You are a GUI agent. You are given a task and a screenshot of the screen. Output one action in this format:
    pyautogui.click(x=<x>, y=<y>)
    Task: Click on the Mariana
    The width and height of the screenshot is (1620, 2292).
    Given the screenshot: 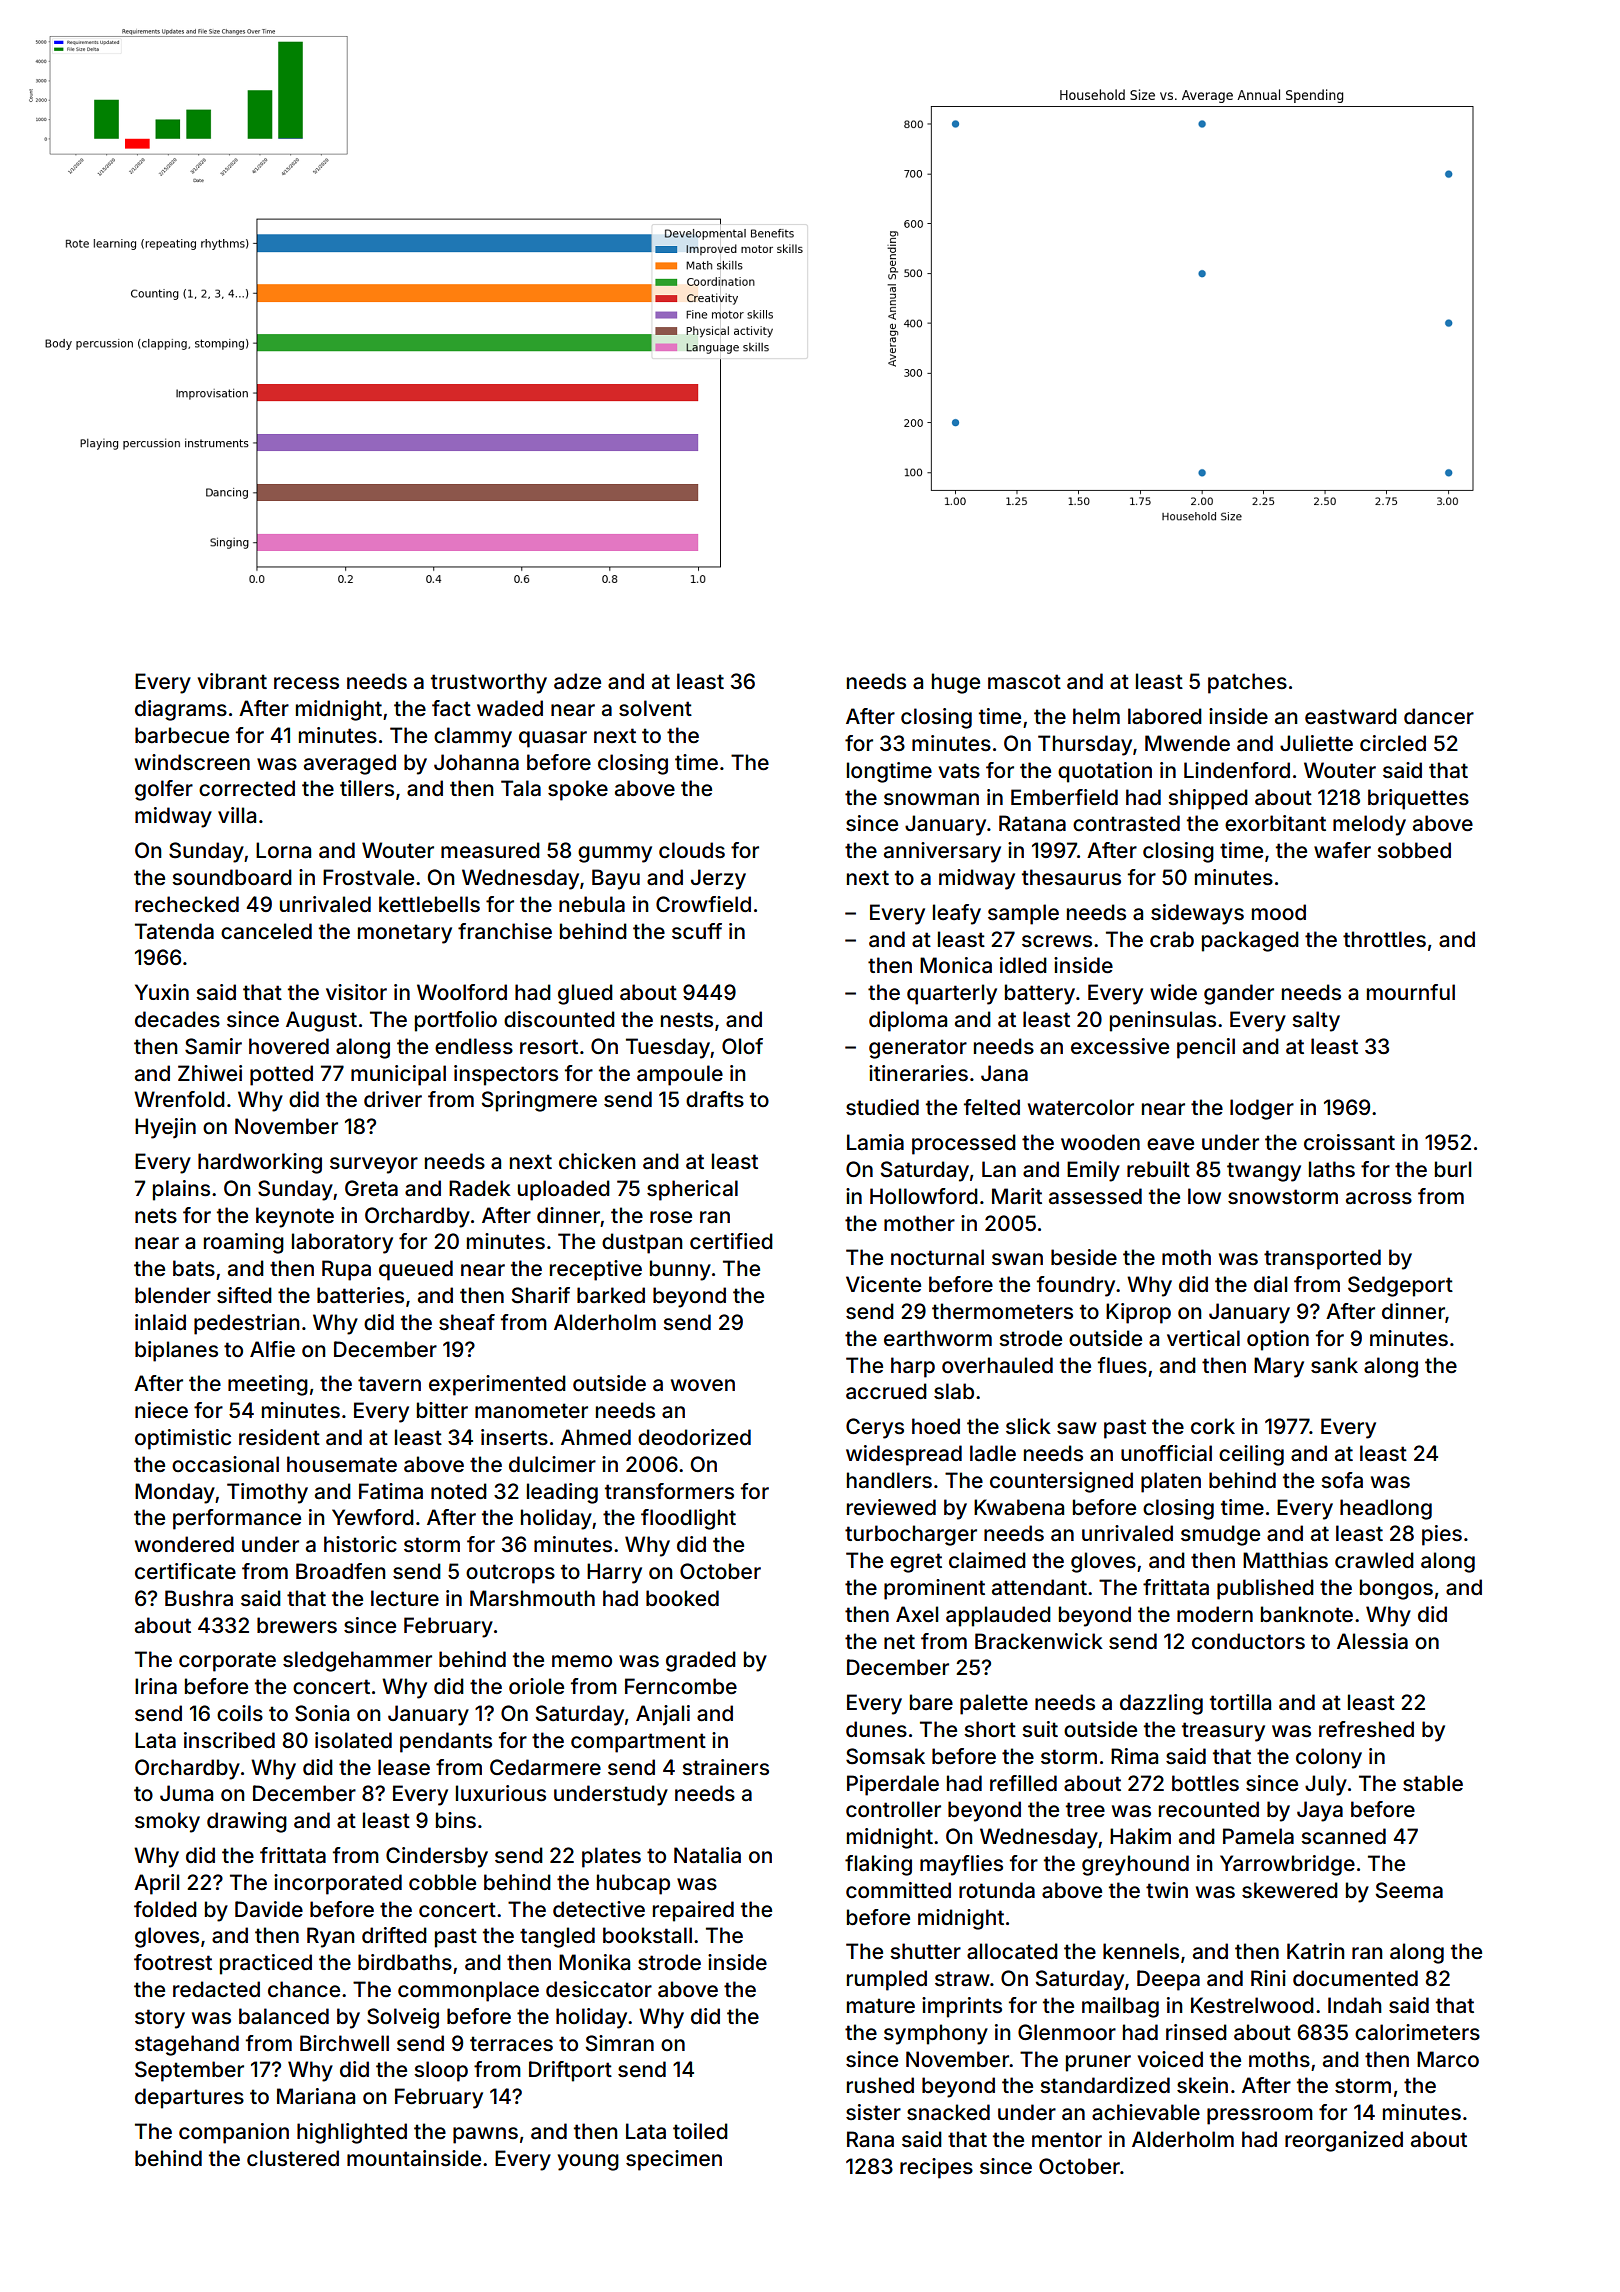 What is the action you would take?
    pyautogui.click(x=316, y=2096)
